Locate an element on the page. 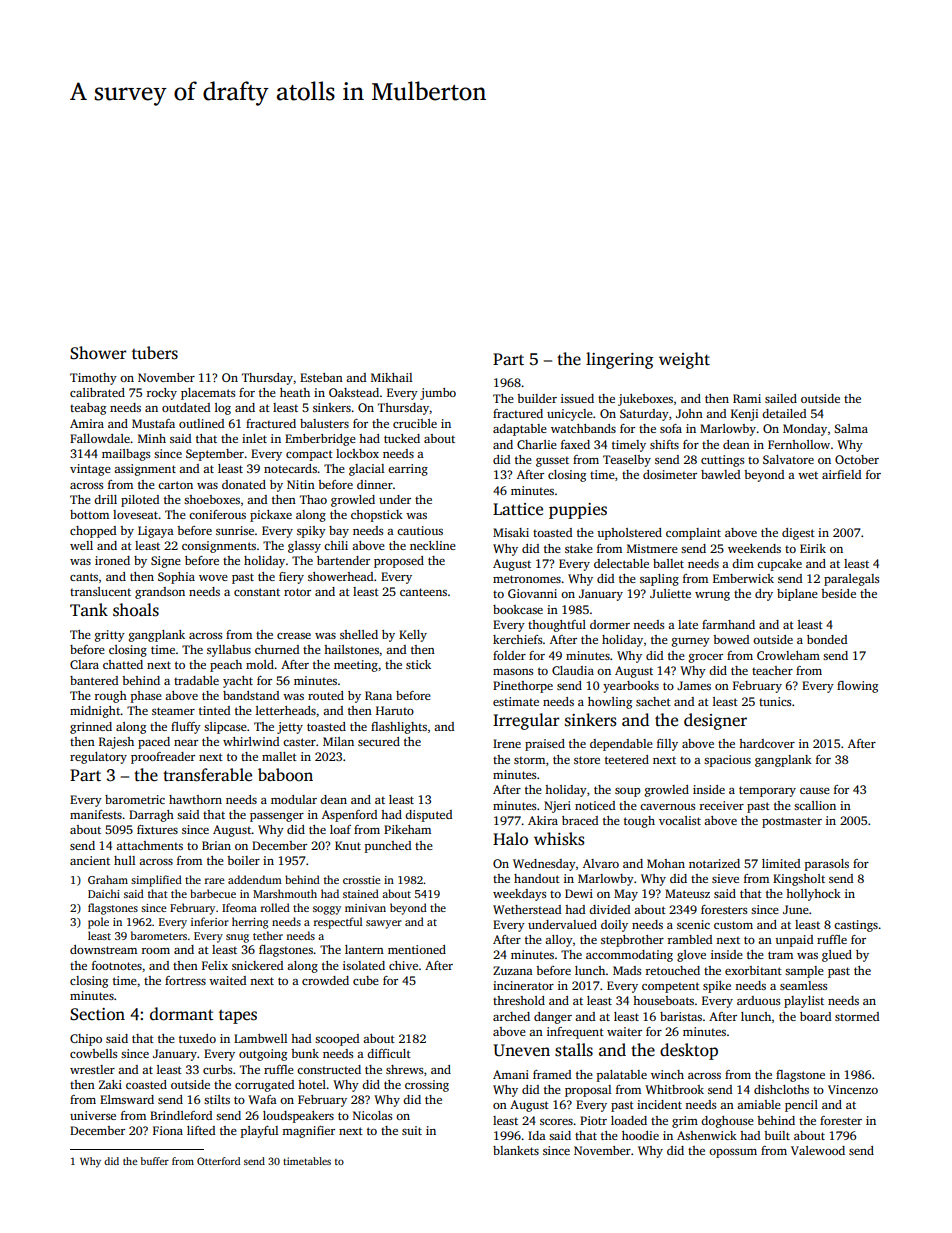  beside is located at coordinates (838, 593).
